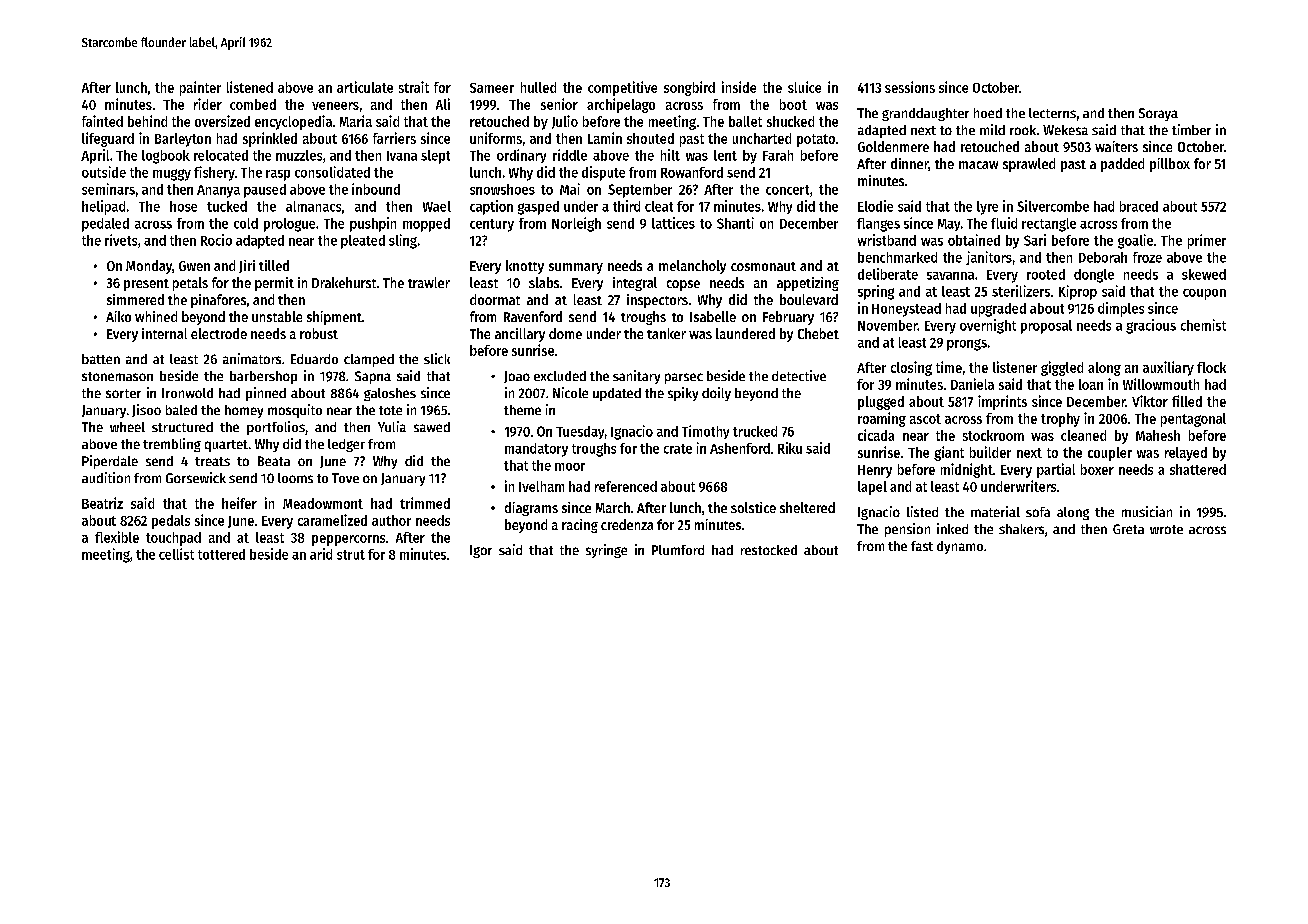  Describe the element at coordinates (196, 477) in the screenshot. I see `Gorsewick` at that location.
